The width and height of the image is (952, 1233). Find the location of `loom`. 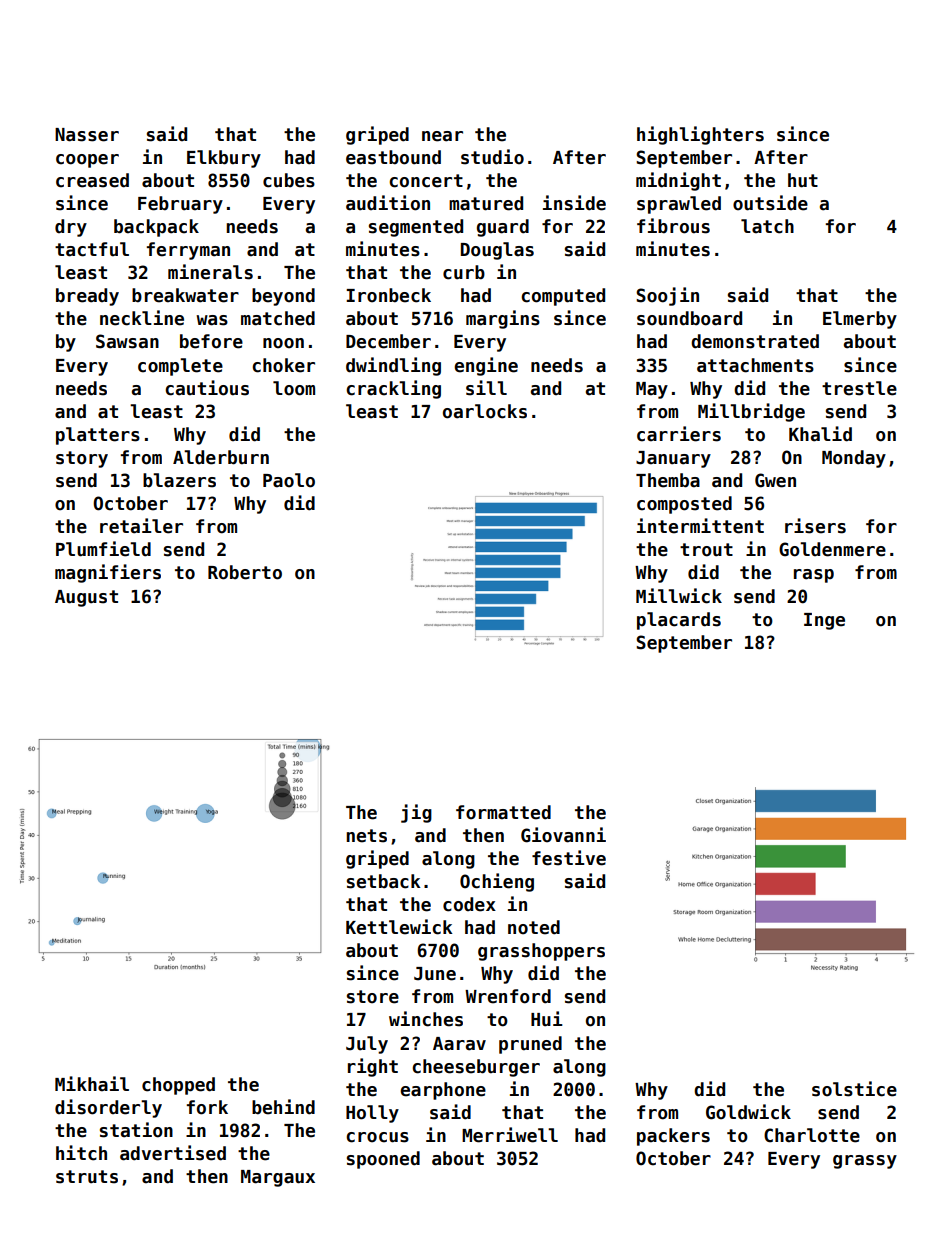

loom is located at coordinates (294, 388).
